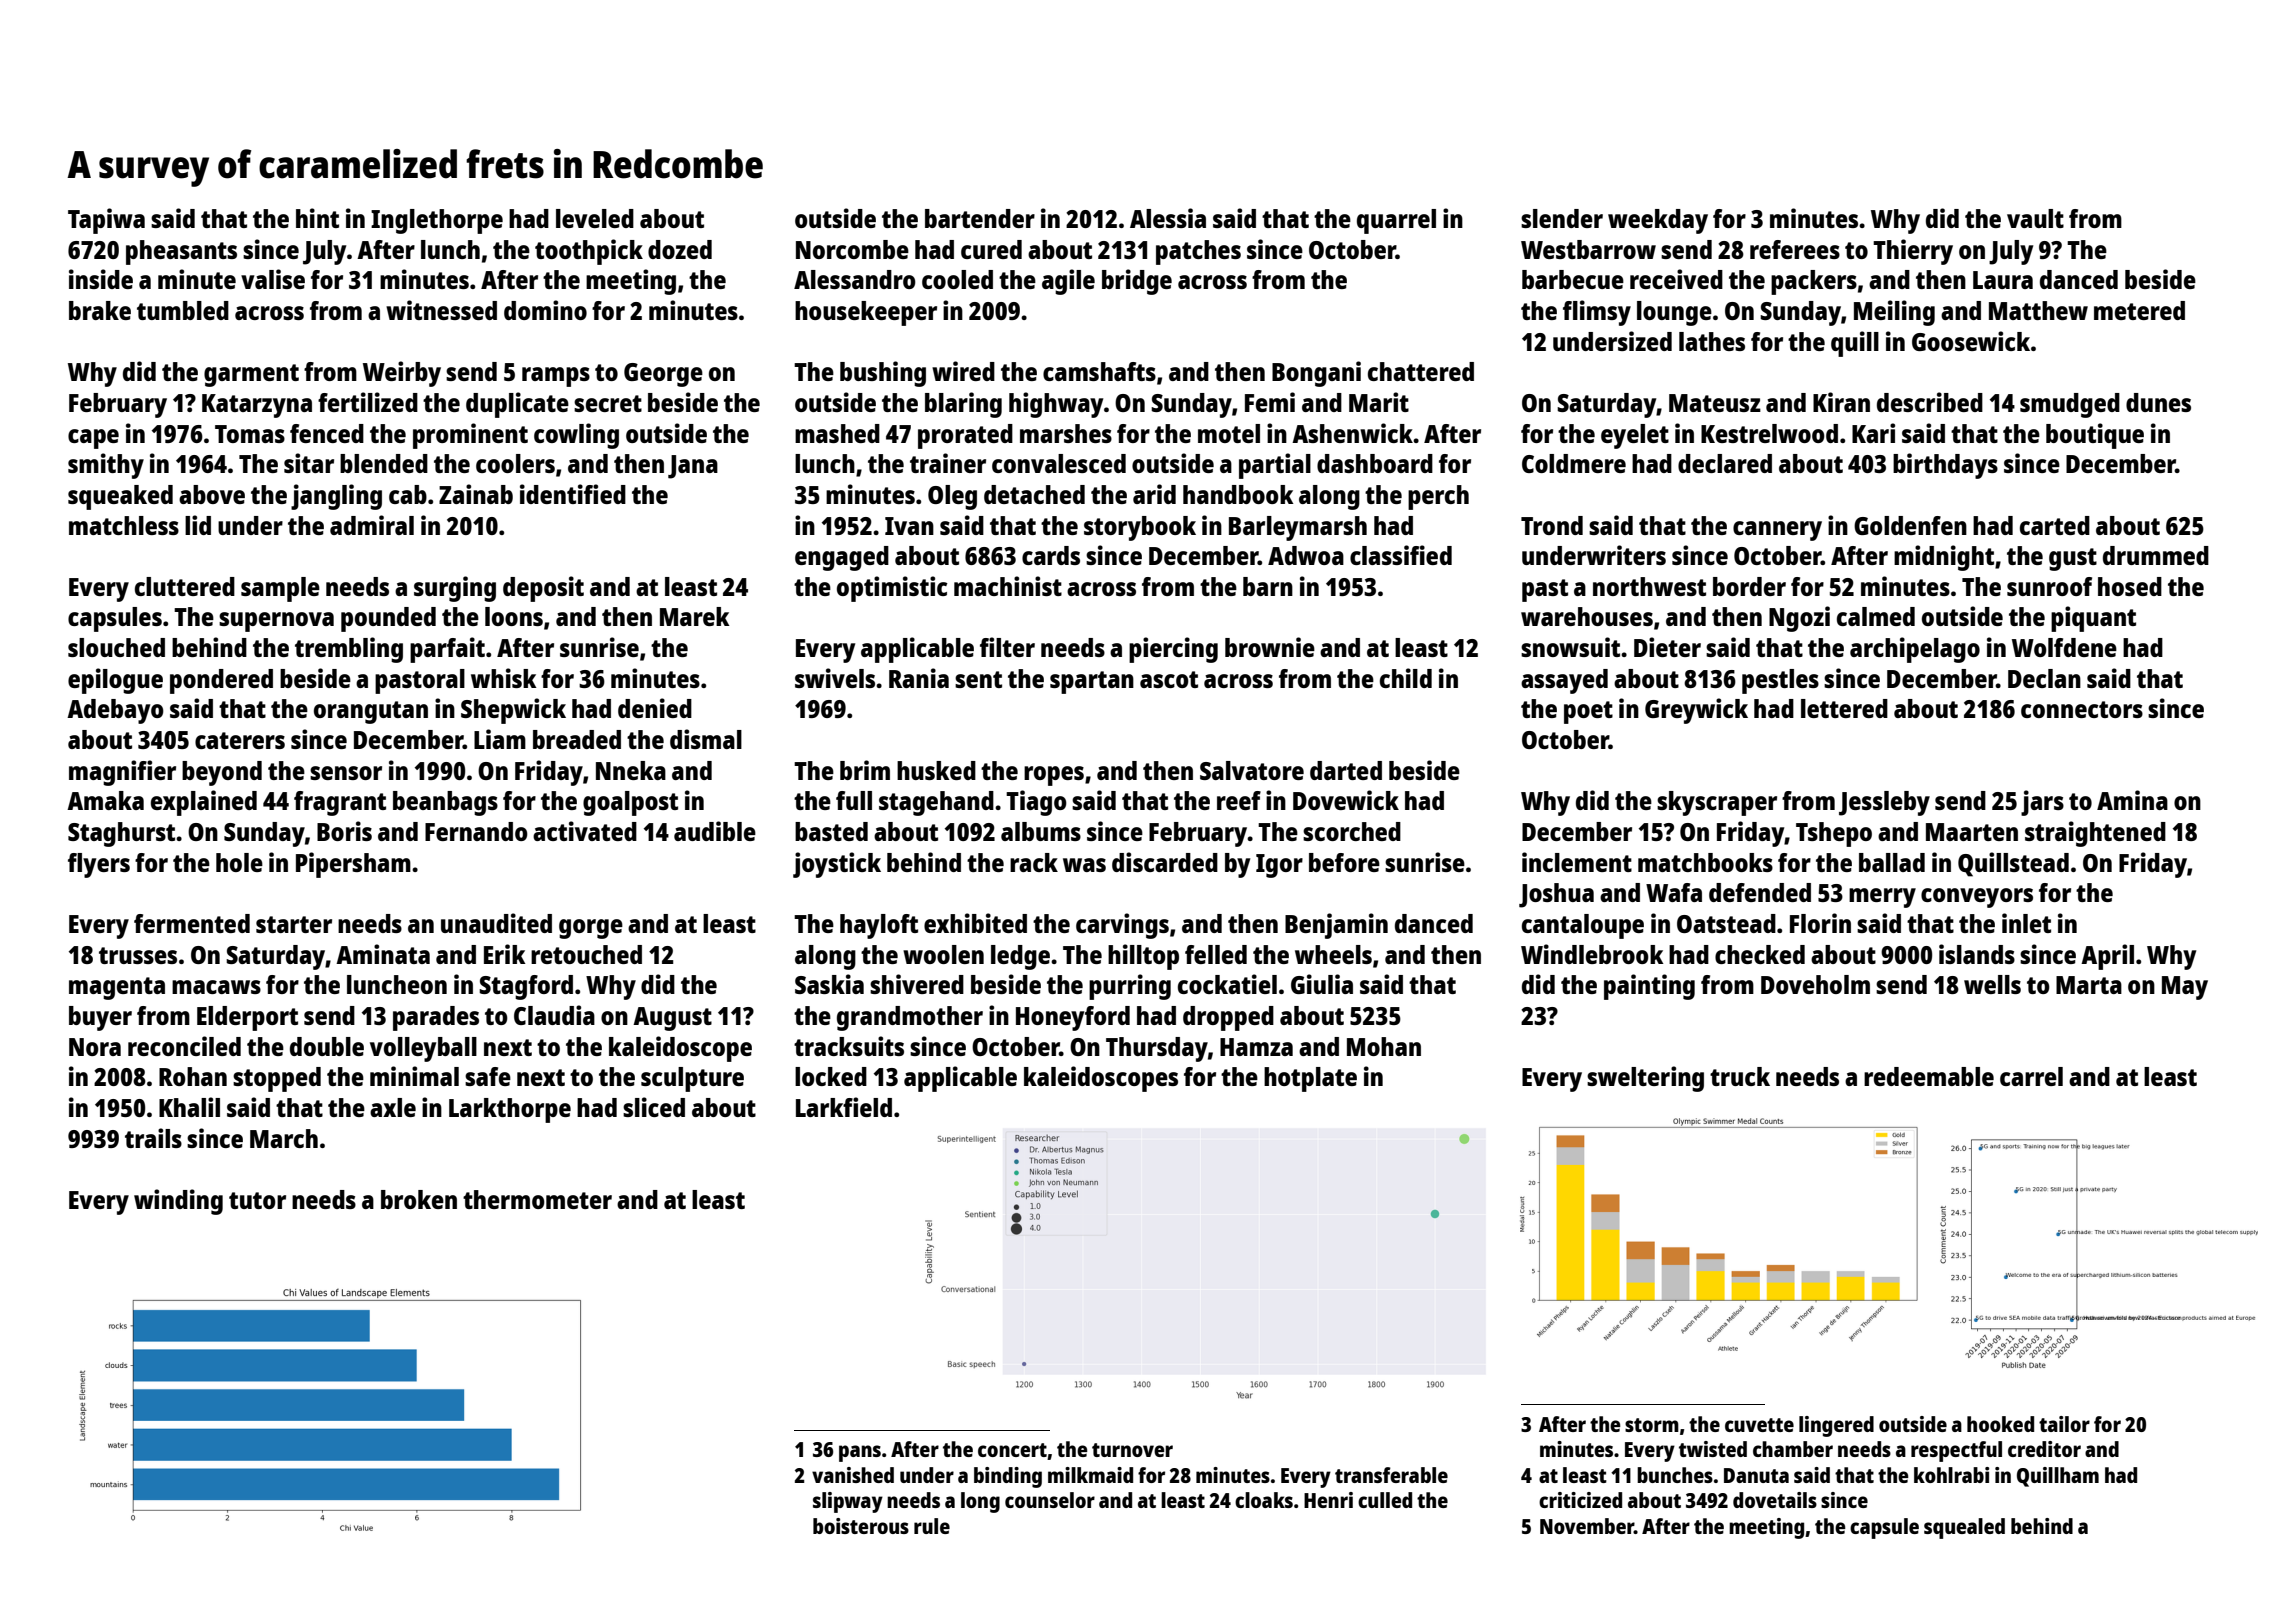 The height and width of the document is (1614, 2282). Describe the element at coordinates (1676, 279) in the document. I see `received` at that location.
